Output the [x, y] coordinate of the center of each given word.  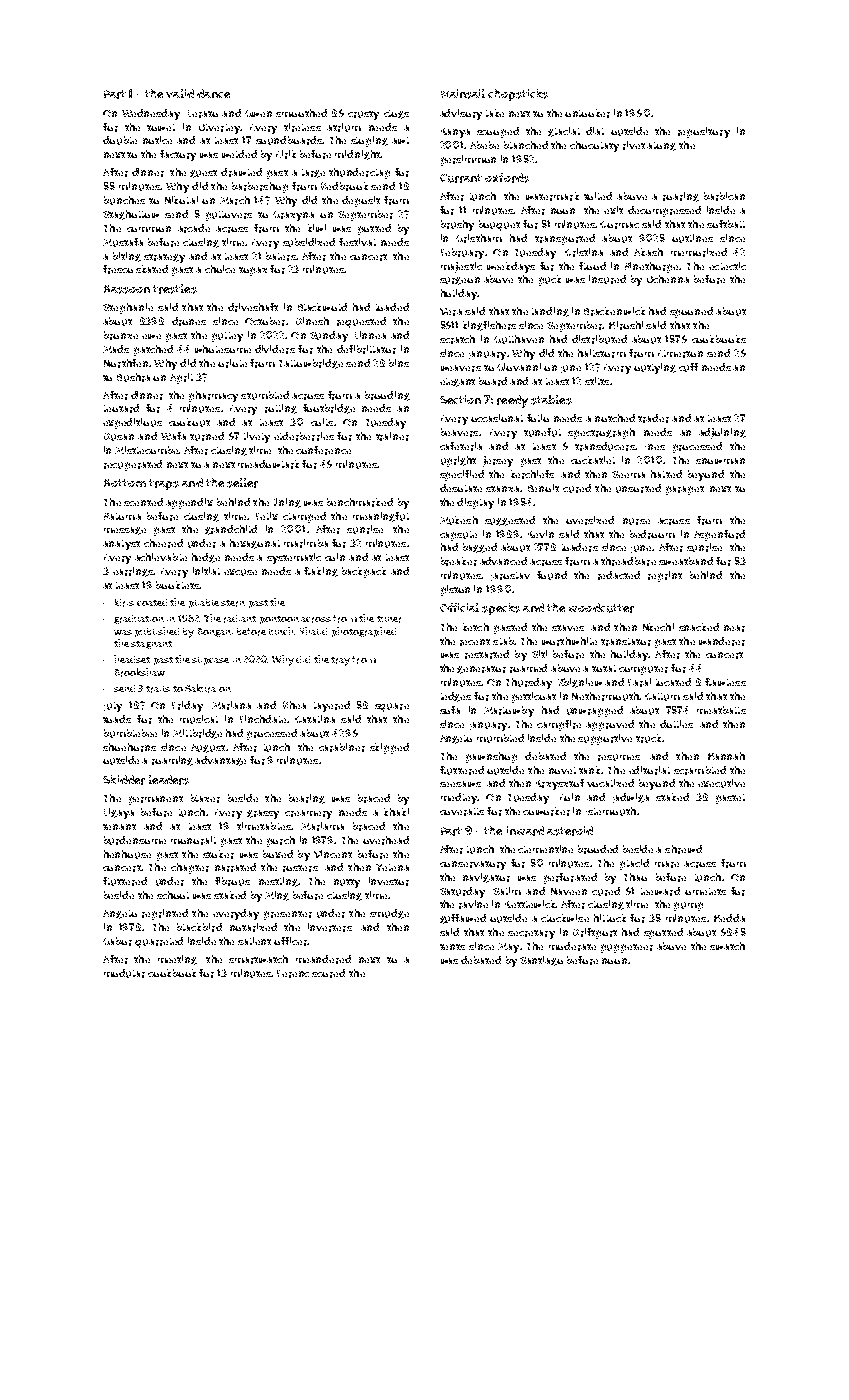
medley [459, 798]
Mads [116, 349]
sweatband [686, 561]
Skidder [124, 780]
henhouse [127, 854]
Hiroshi [626, 325]
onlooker [587, 113]
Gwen [258, 113]
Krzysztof [560, 784]
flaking [321, 572]
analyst [121, 545]
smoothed [301, 113]
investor [389, 881]
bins [399, 363]
